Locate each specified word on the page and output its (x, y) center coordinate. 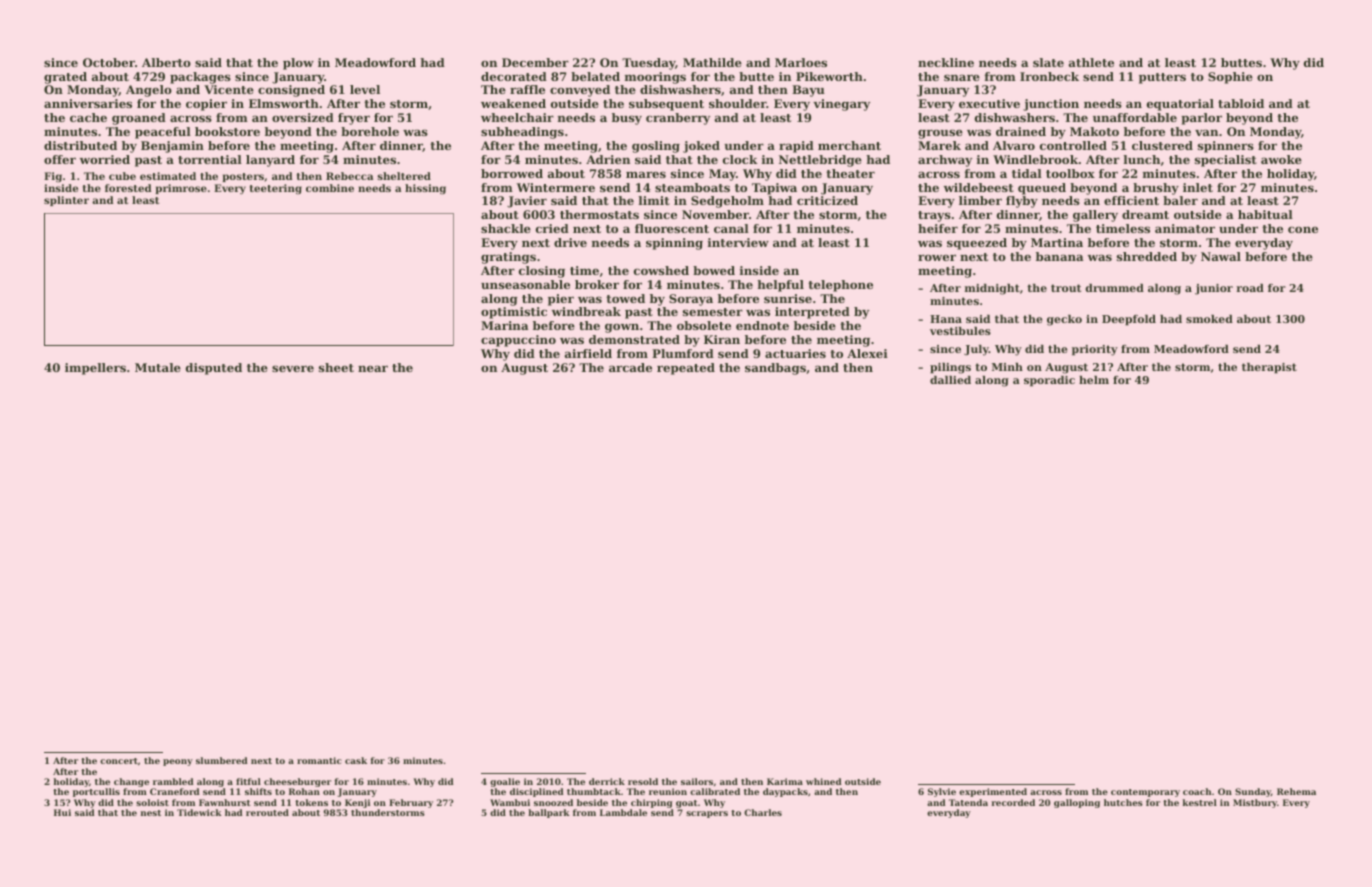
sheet (336, 367)
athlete (1091, 62)
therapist (1269, 368)
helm (1094, 380)
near (373, 368)
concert (119, 761)
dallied (950, 380)
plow (298, 64)
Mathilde (712, 62)
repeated (686, 369)
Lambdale (623, 812)
